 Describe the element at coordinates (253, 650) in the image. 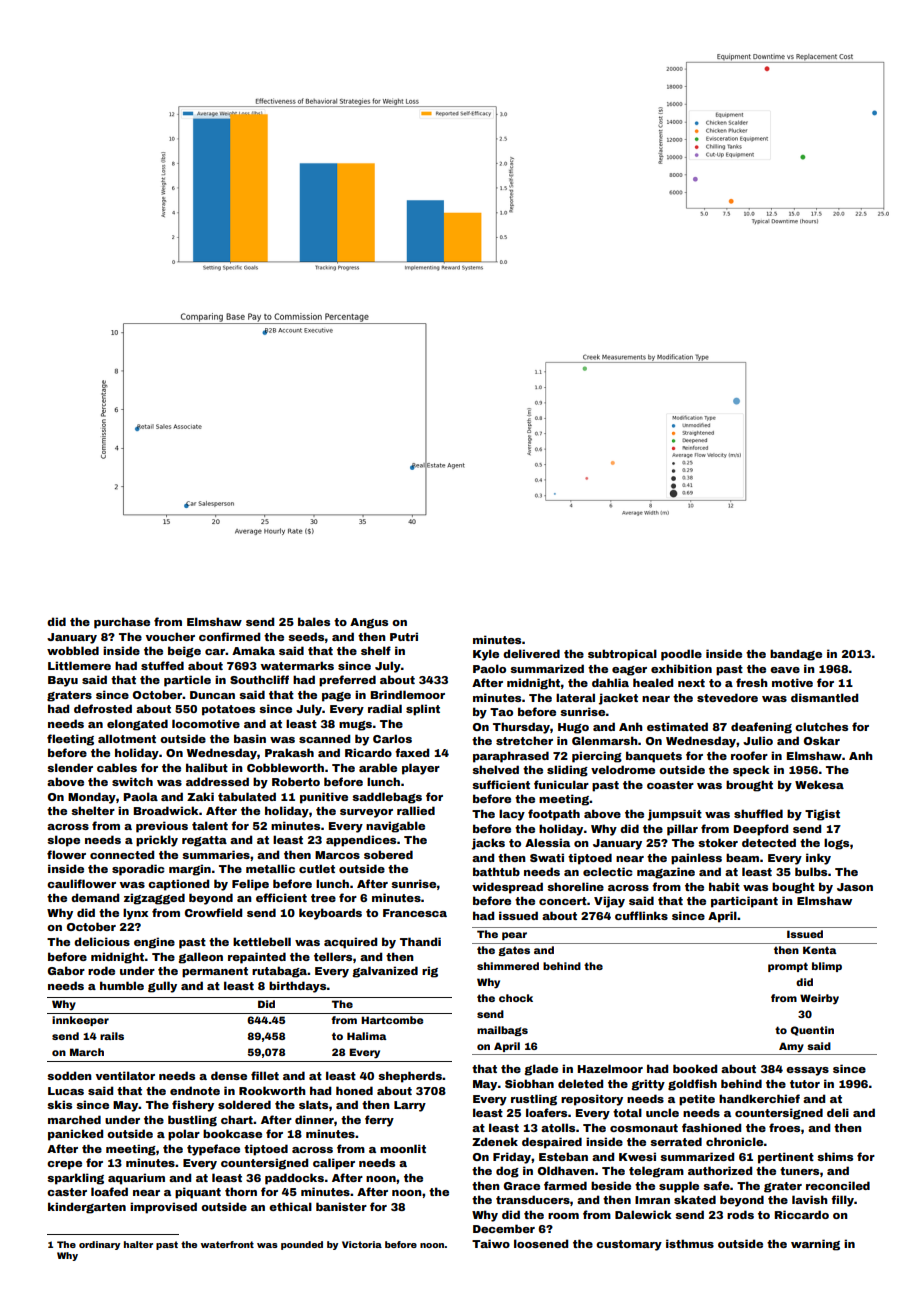

I see `Amaka` at that location.
